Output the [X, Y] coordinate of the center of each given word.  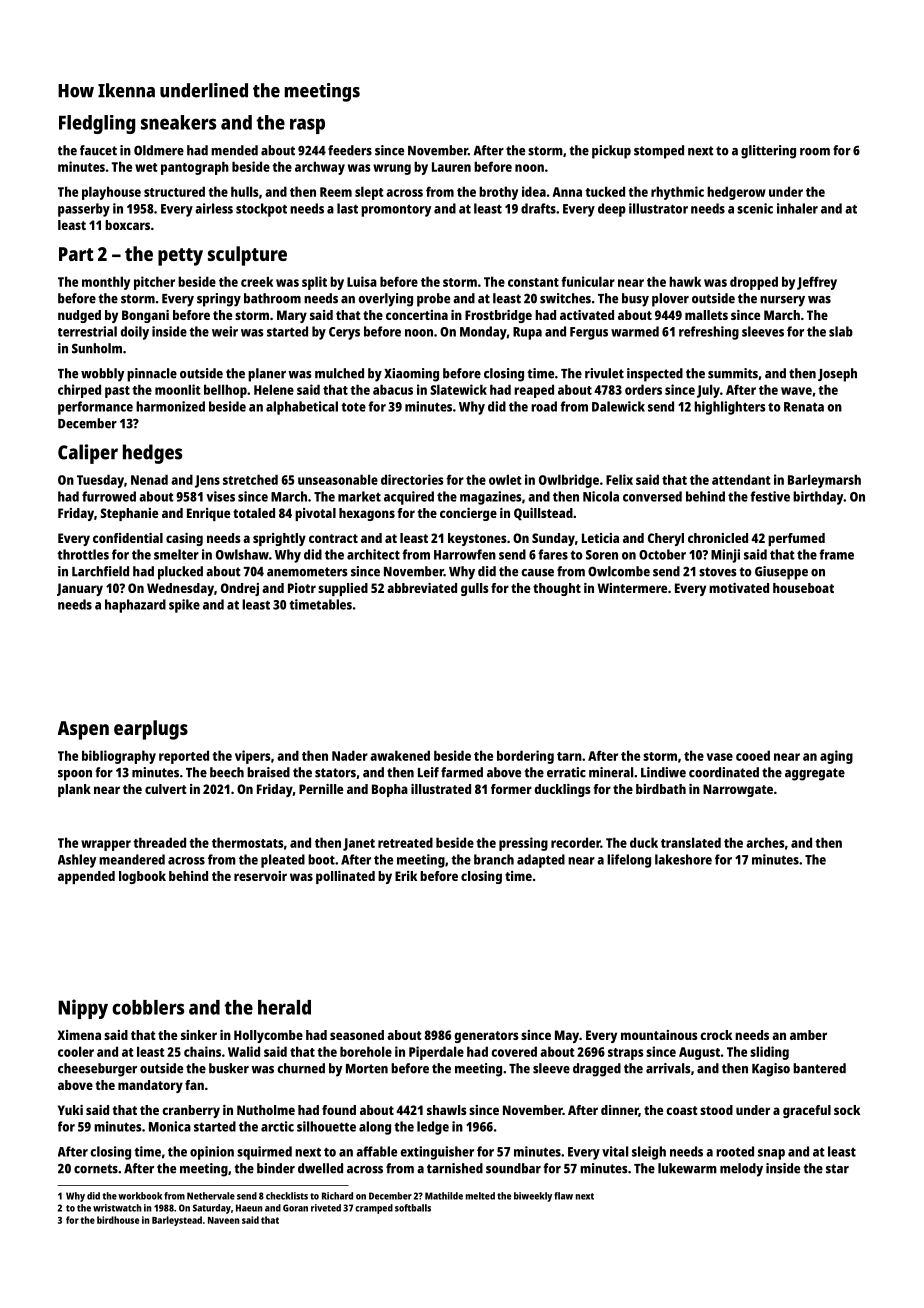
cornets [96, 1169]
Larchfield [100, 571]
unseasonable [338, 479]
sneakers [178, 122]
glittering [768, 152]
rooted [735, 1151]
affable [376, 1151]
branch [494, 859]
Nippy [83, 1009]
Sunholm [97, 348]
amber [808, 1035]
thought [557, 589]
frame [836, 554]
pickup [611, 152]
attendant [741, 479]
